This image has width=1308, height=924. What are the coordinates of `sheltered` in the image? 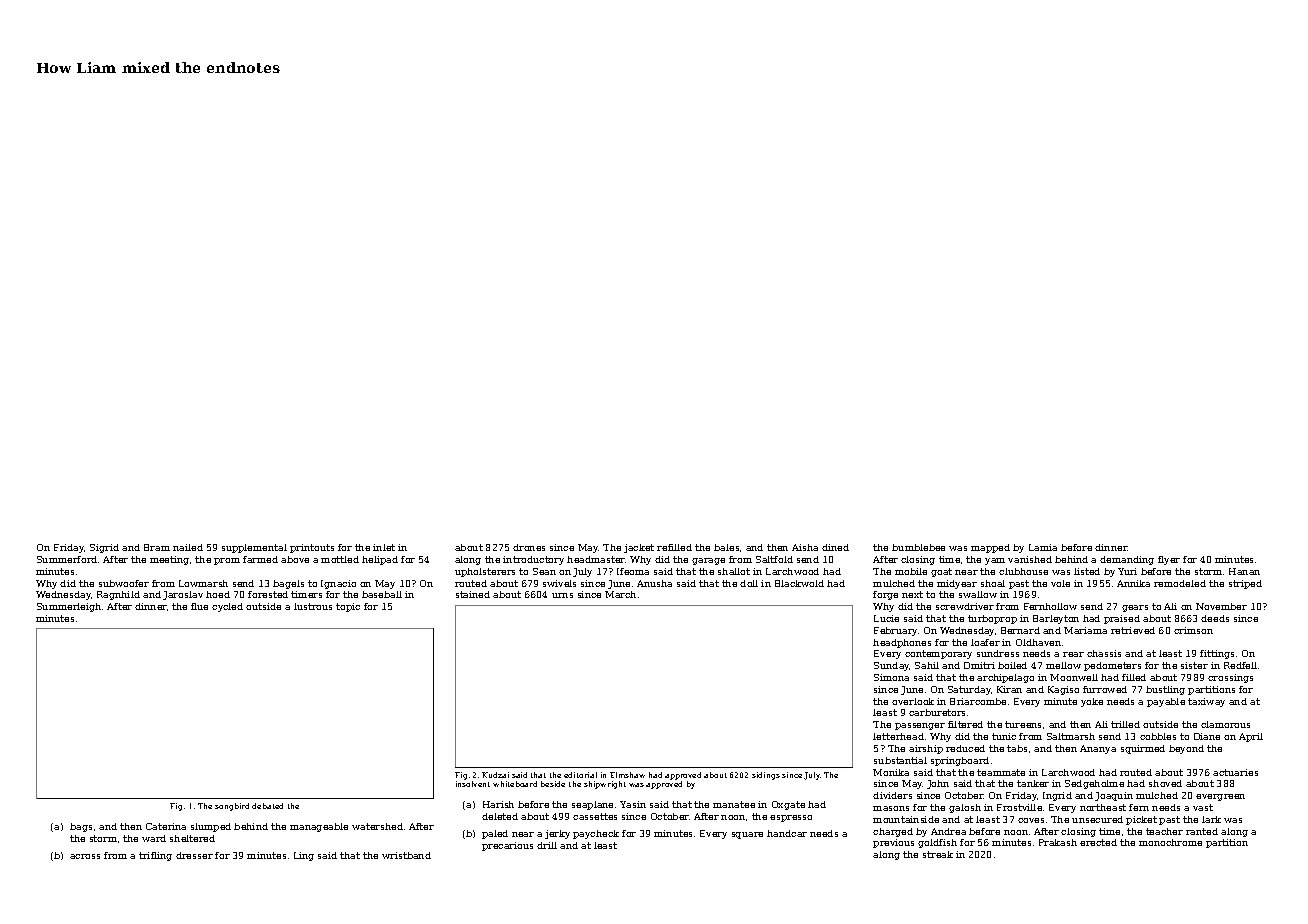 It's located at (192, 838).
